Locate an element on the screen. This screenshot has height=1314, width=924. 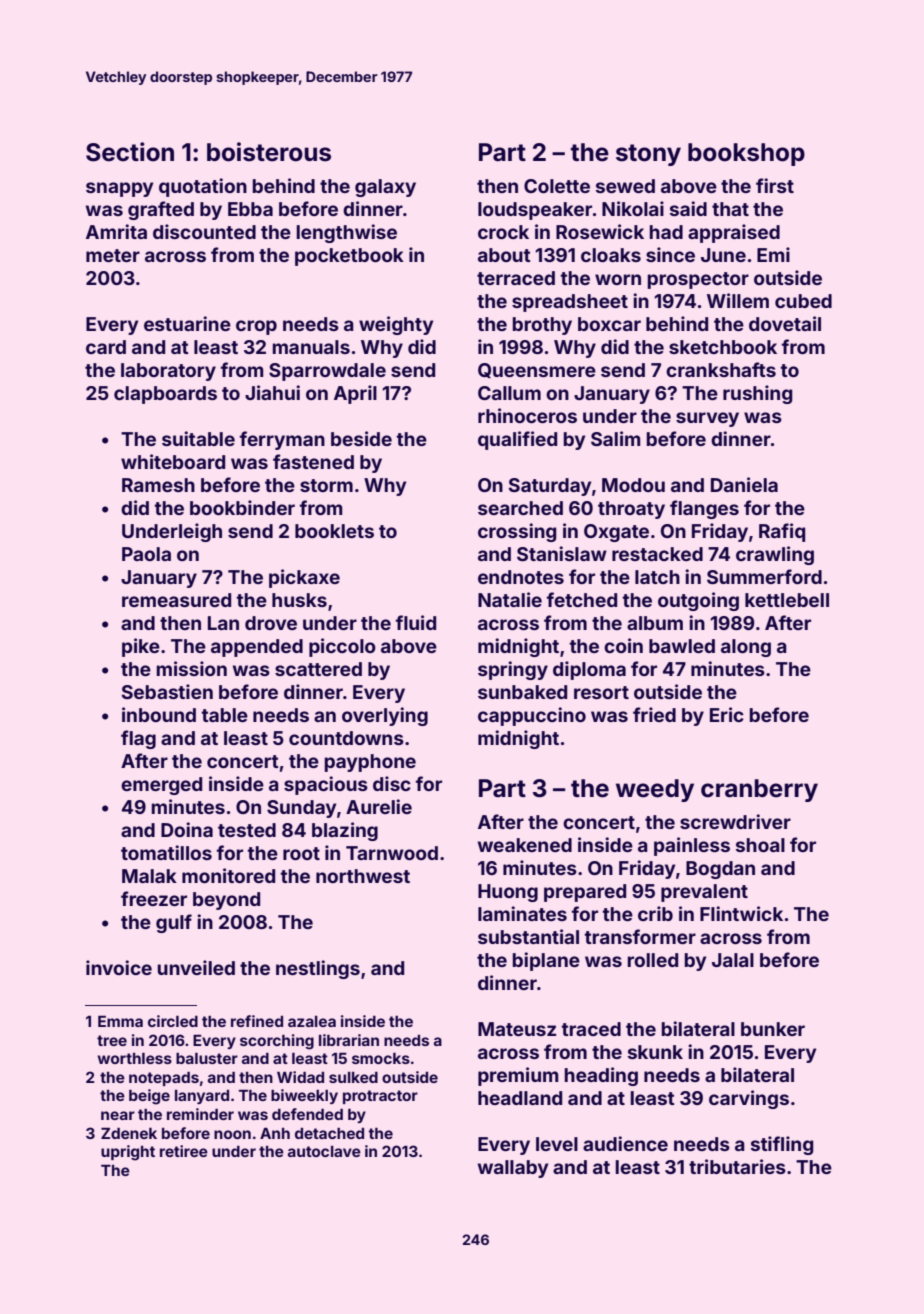
northwest is located at coordinates (363, 876).
